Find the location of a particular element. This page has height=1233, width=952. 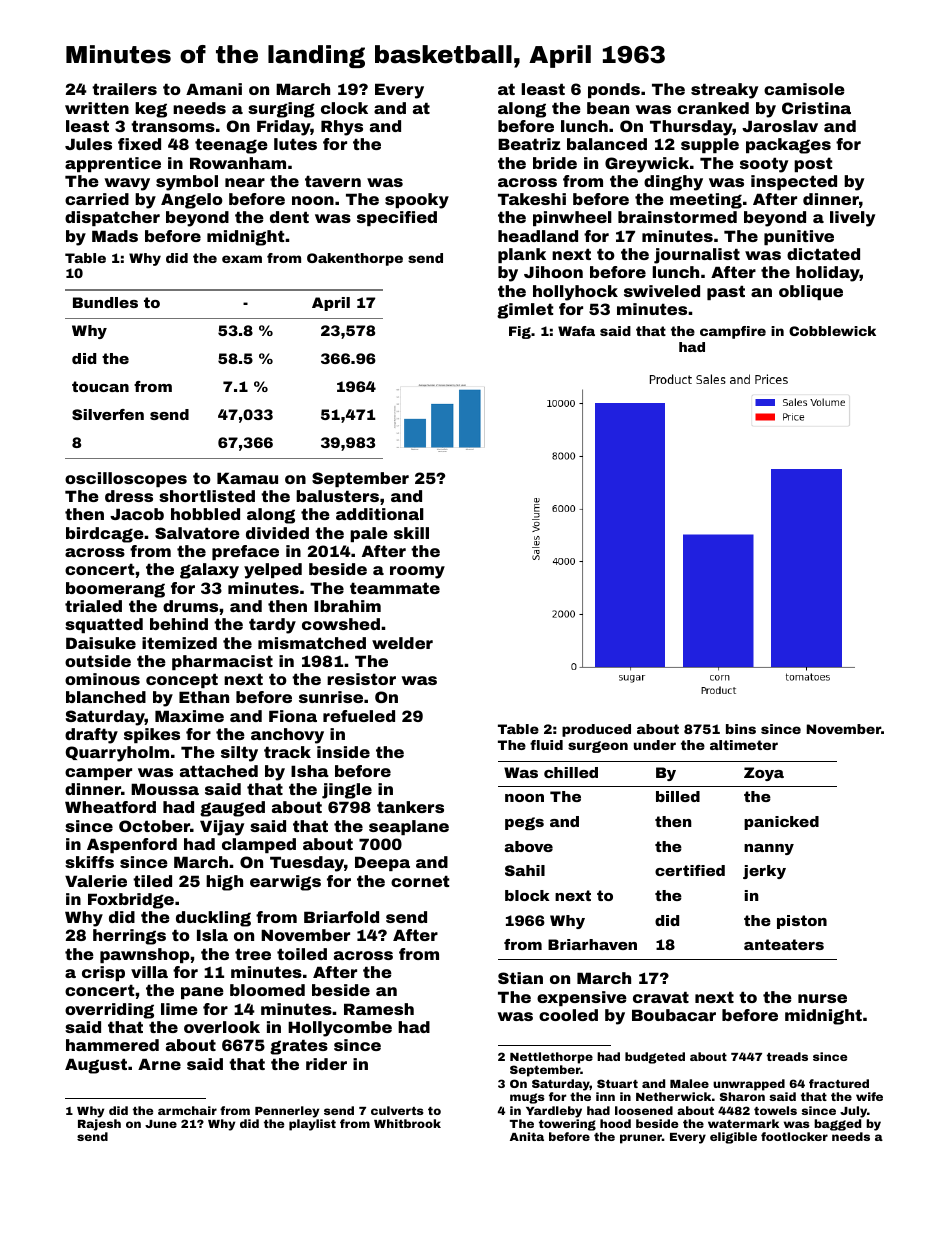

Ethan is located at coordinates (204, 697).
